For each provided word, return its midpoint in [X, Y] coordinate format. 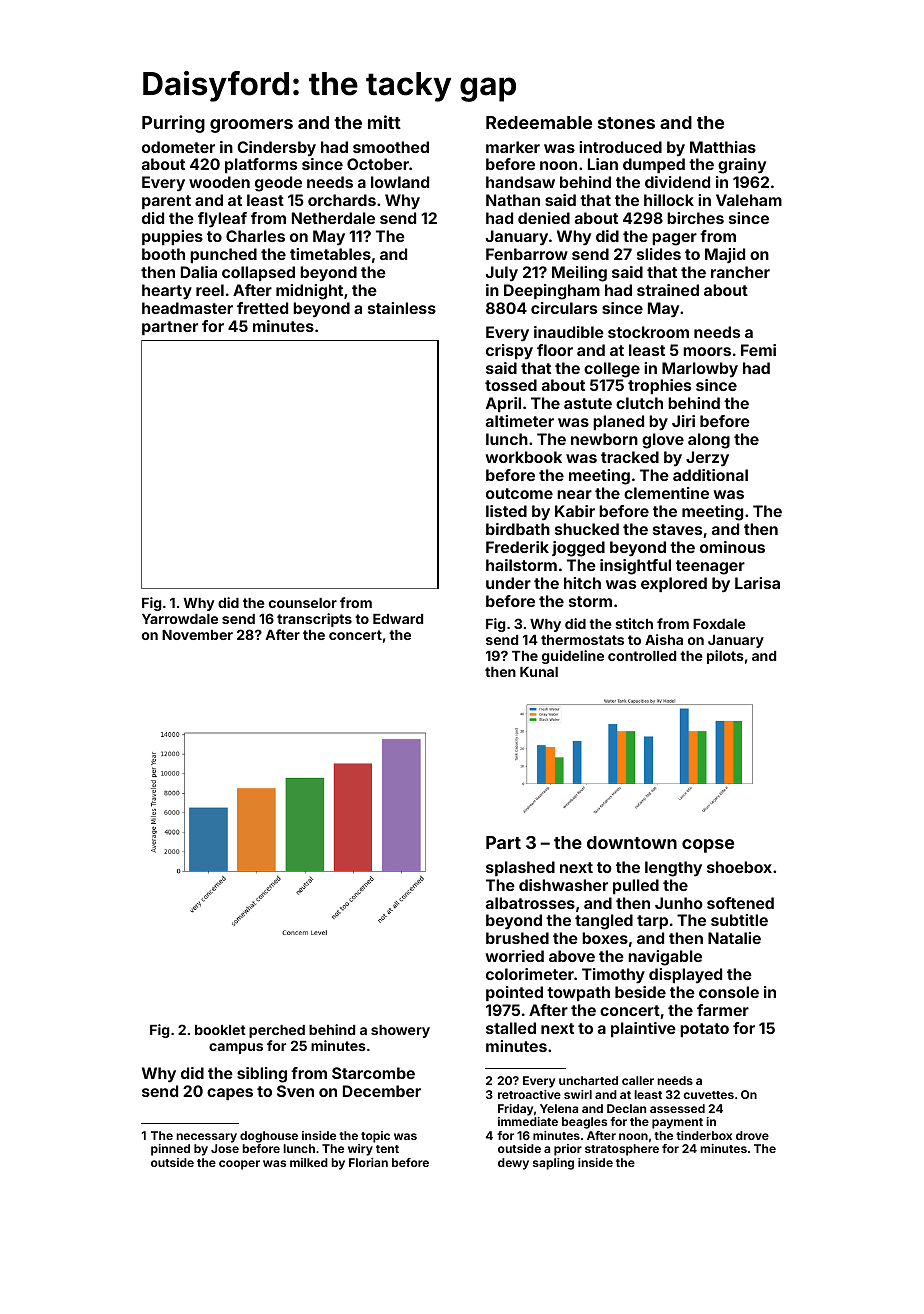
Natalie [734, 938]
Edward [398, 619]
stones [626, 123]
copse [708, 846]
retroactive [529, 1094]
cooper [239, 1165]
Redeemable [539, 122]
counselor [303, 603]
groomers [251, 126]
